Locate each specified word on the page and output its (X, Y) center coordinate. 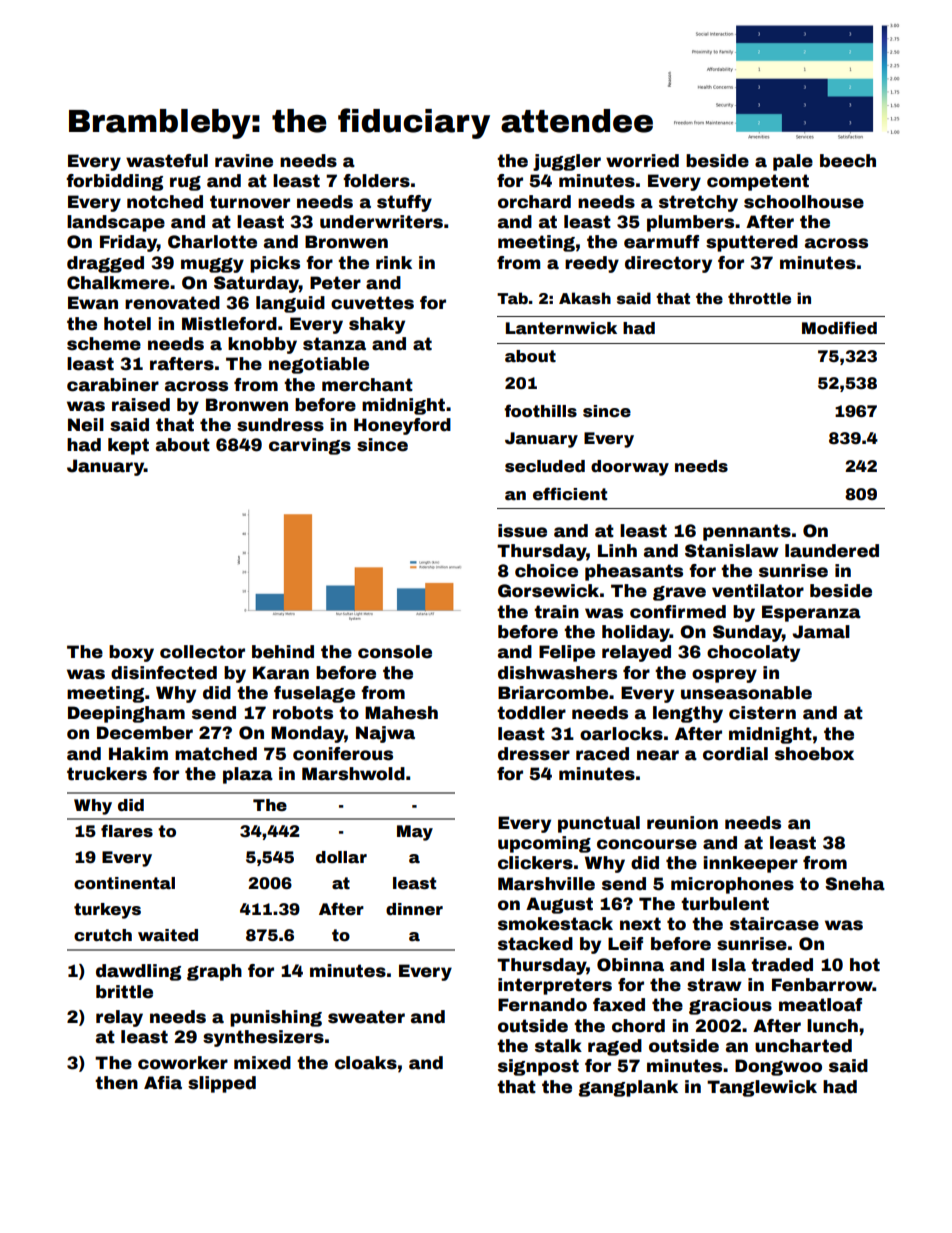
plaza (248, 775)
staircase (774, 924)
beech (848, 161)
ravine (244, 161)
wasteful (167, 161)
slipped (222, 1084)
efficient (570, 494)
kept (128, 446)
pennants (747, 532)
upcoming (544, 844)
